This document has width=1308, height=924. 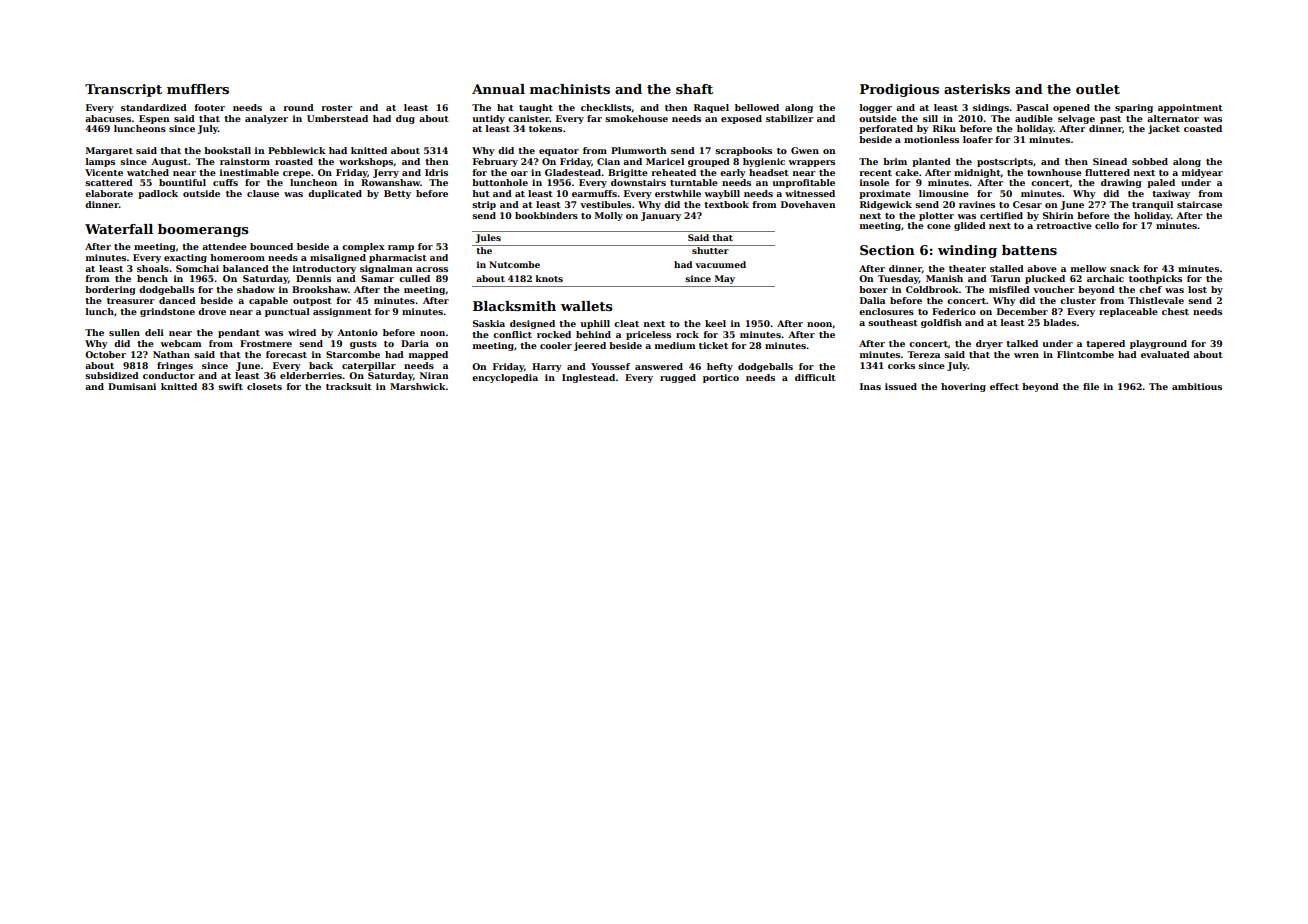 I want to click on complex, so click(x=363, y=247).
